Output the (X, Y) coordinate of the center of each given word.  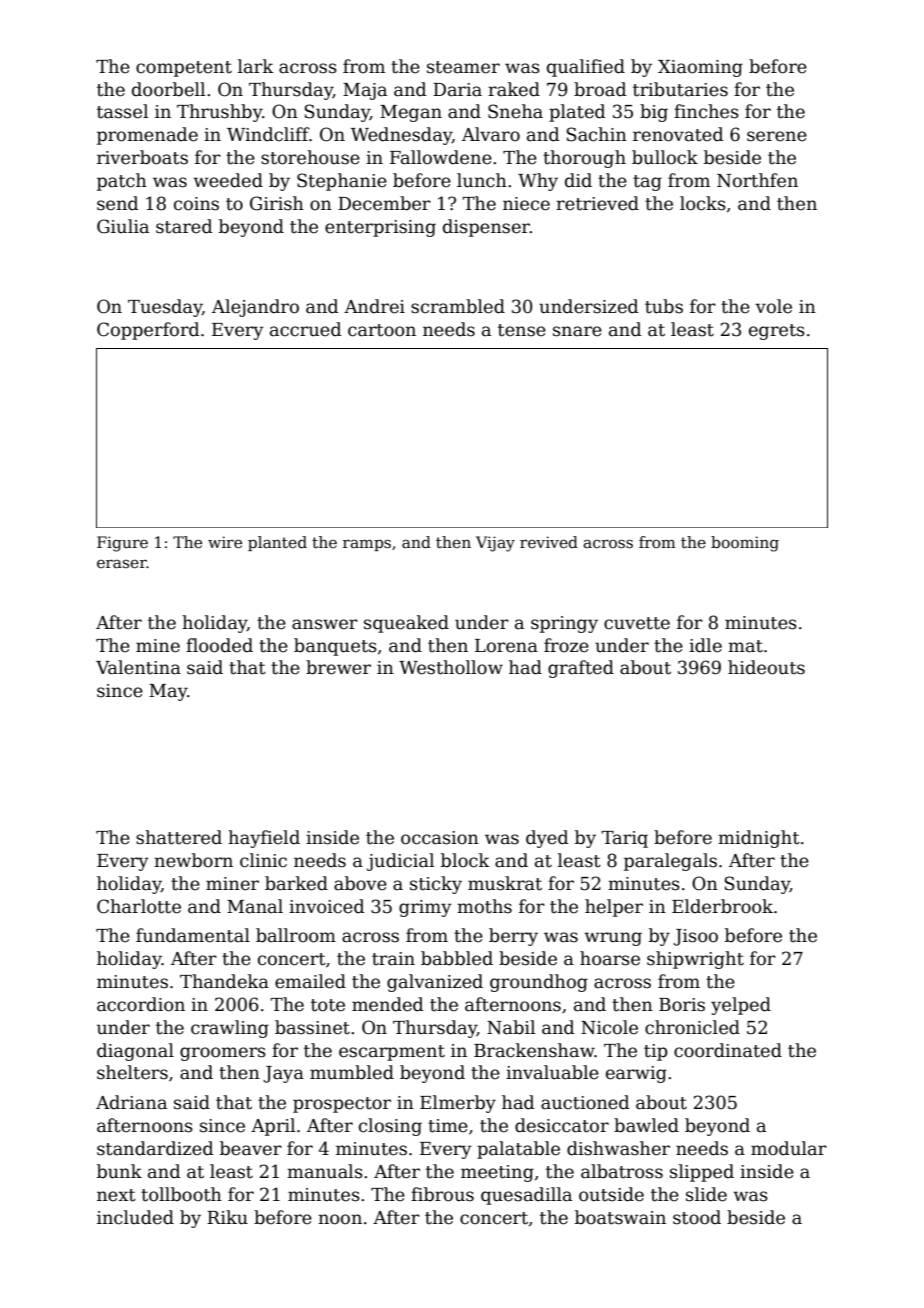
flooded (219, 645)
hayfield (264, 839)
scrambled (458, 306)
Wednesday (401, 136)
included (135, 1217)
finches (706, 111)
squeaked (406, 624)
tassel (122, 111)
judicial (400, 862)
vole (773, 306)
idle (705, 645)
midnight (759, 839)
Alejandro (255, 308)
